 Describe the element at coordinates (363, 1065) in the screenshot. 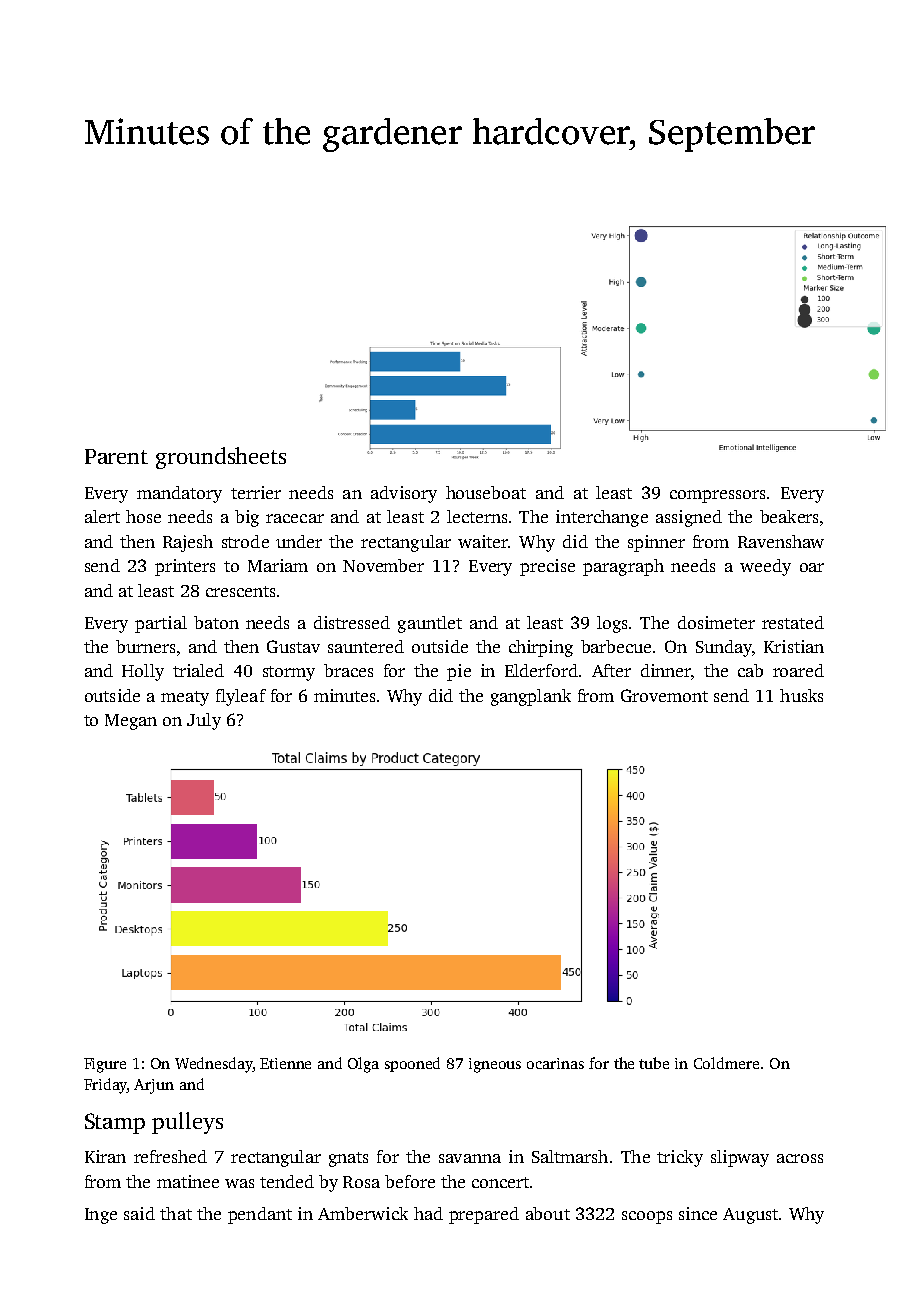

I see `Olga` at that location.
